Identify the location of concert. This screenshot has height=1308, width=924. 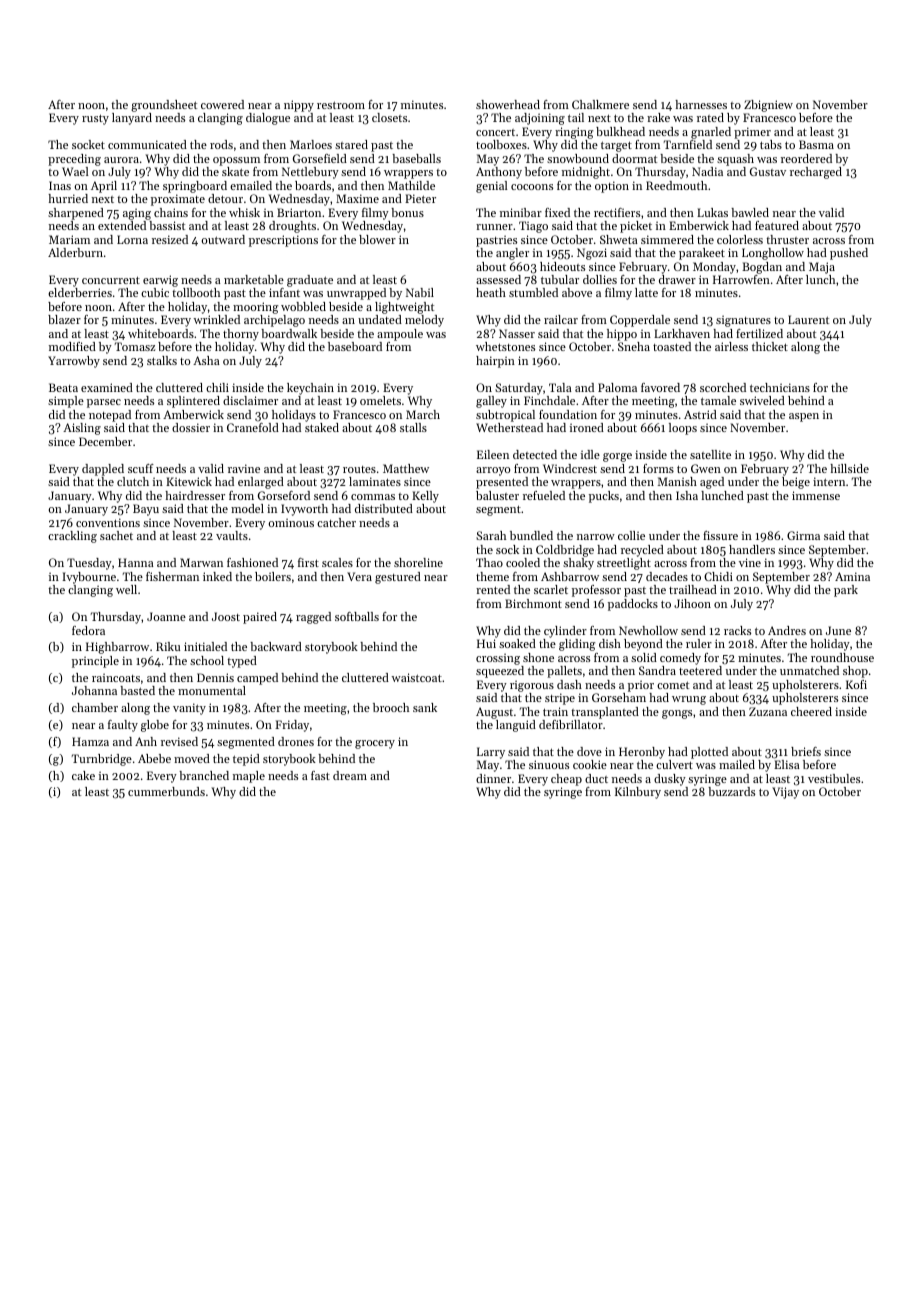
(495, 132).
